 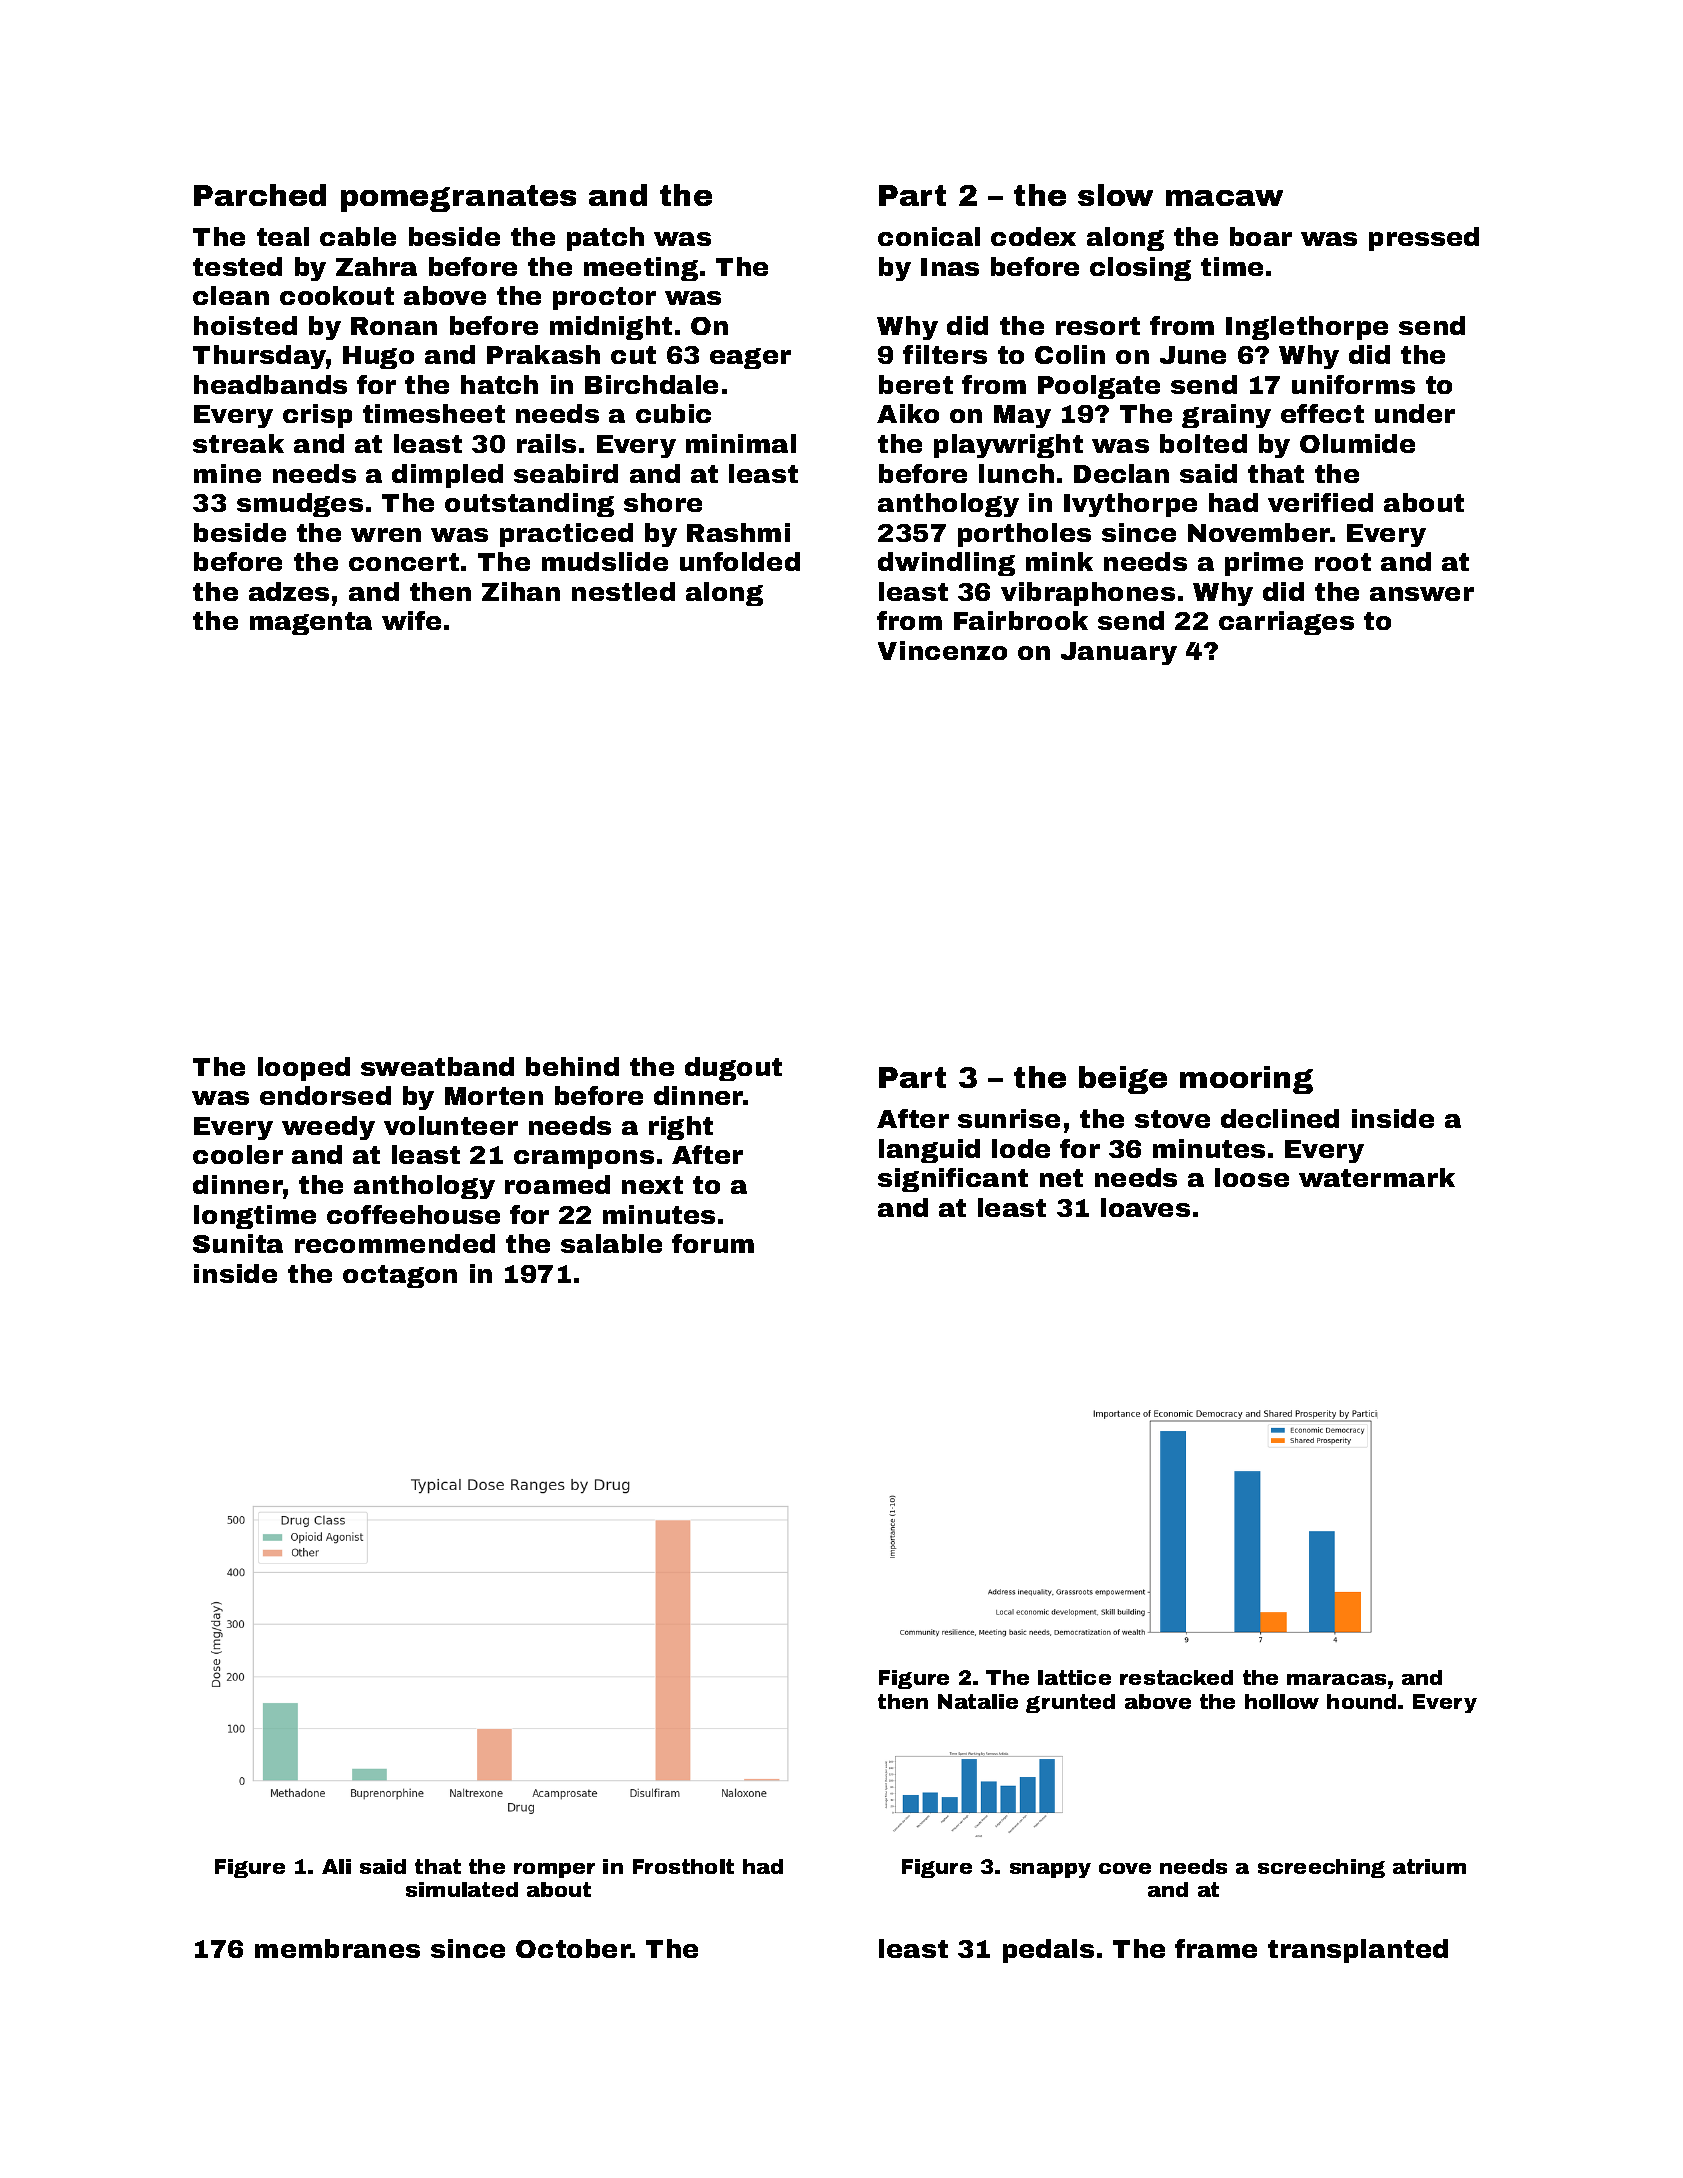 I want to click on pedals, so click(x=1048, y=1951).
